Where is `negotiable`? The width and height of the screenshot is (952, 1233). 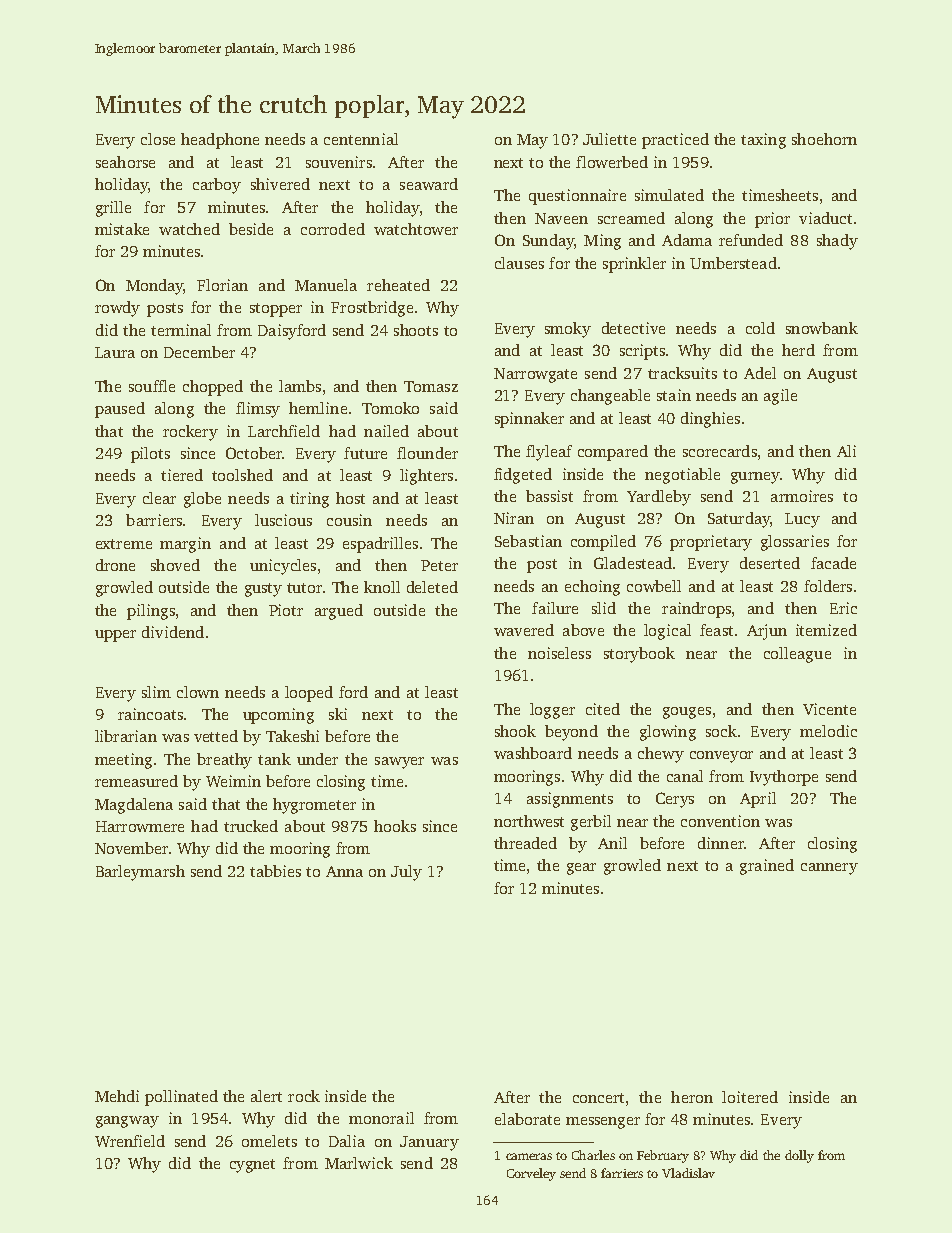
negotiable is located at coordinates (682, 476).
